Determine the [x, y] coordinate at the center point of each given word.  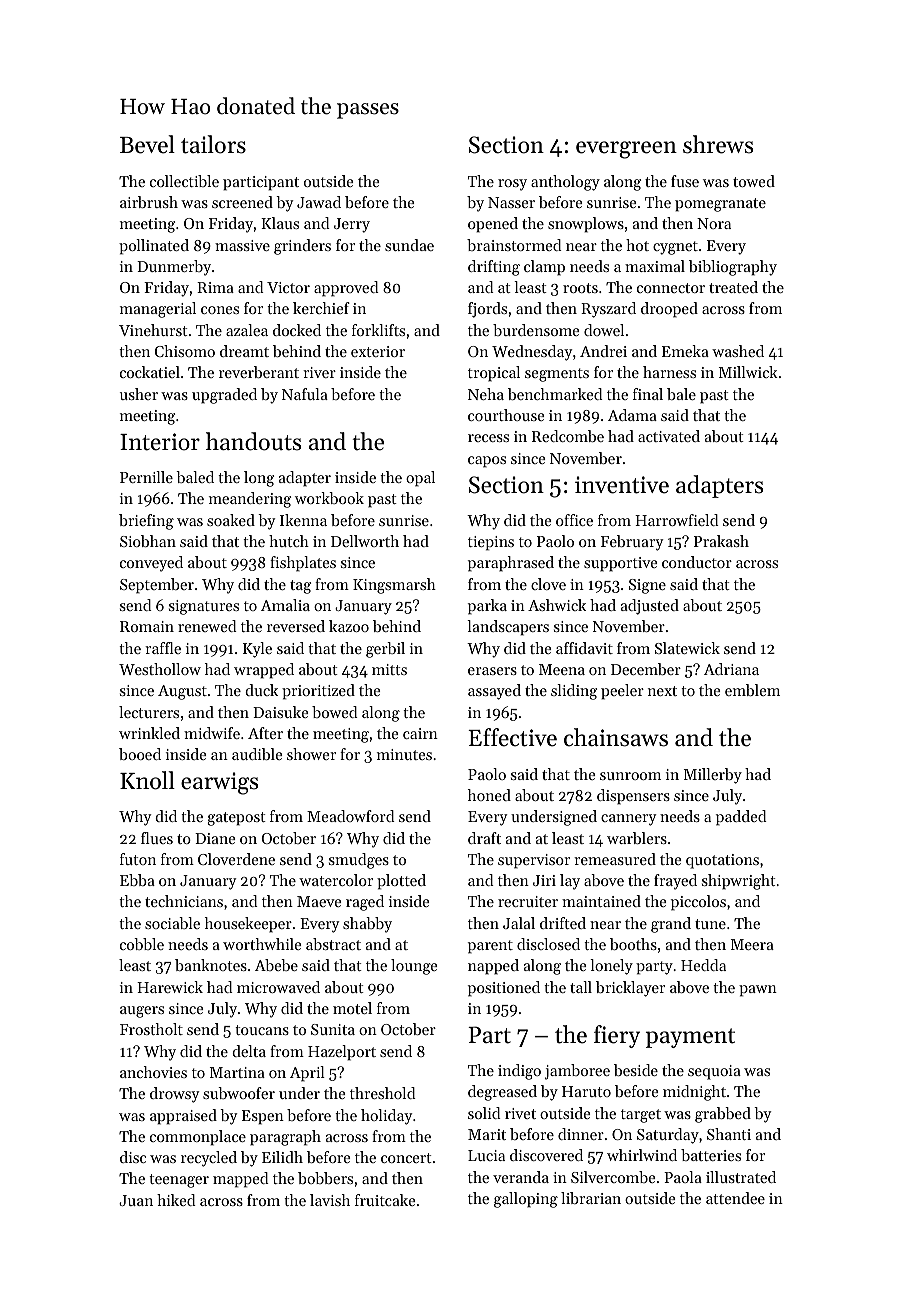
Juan [136, 1200]
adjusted [650, 607]
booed [140, 754]
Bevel [147, 144]
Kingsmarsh [394, 586]
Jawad [319, 202]
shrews [718, 144]
